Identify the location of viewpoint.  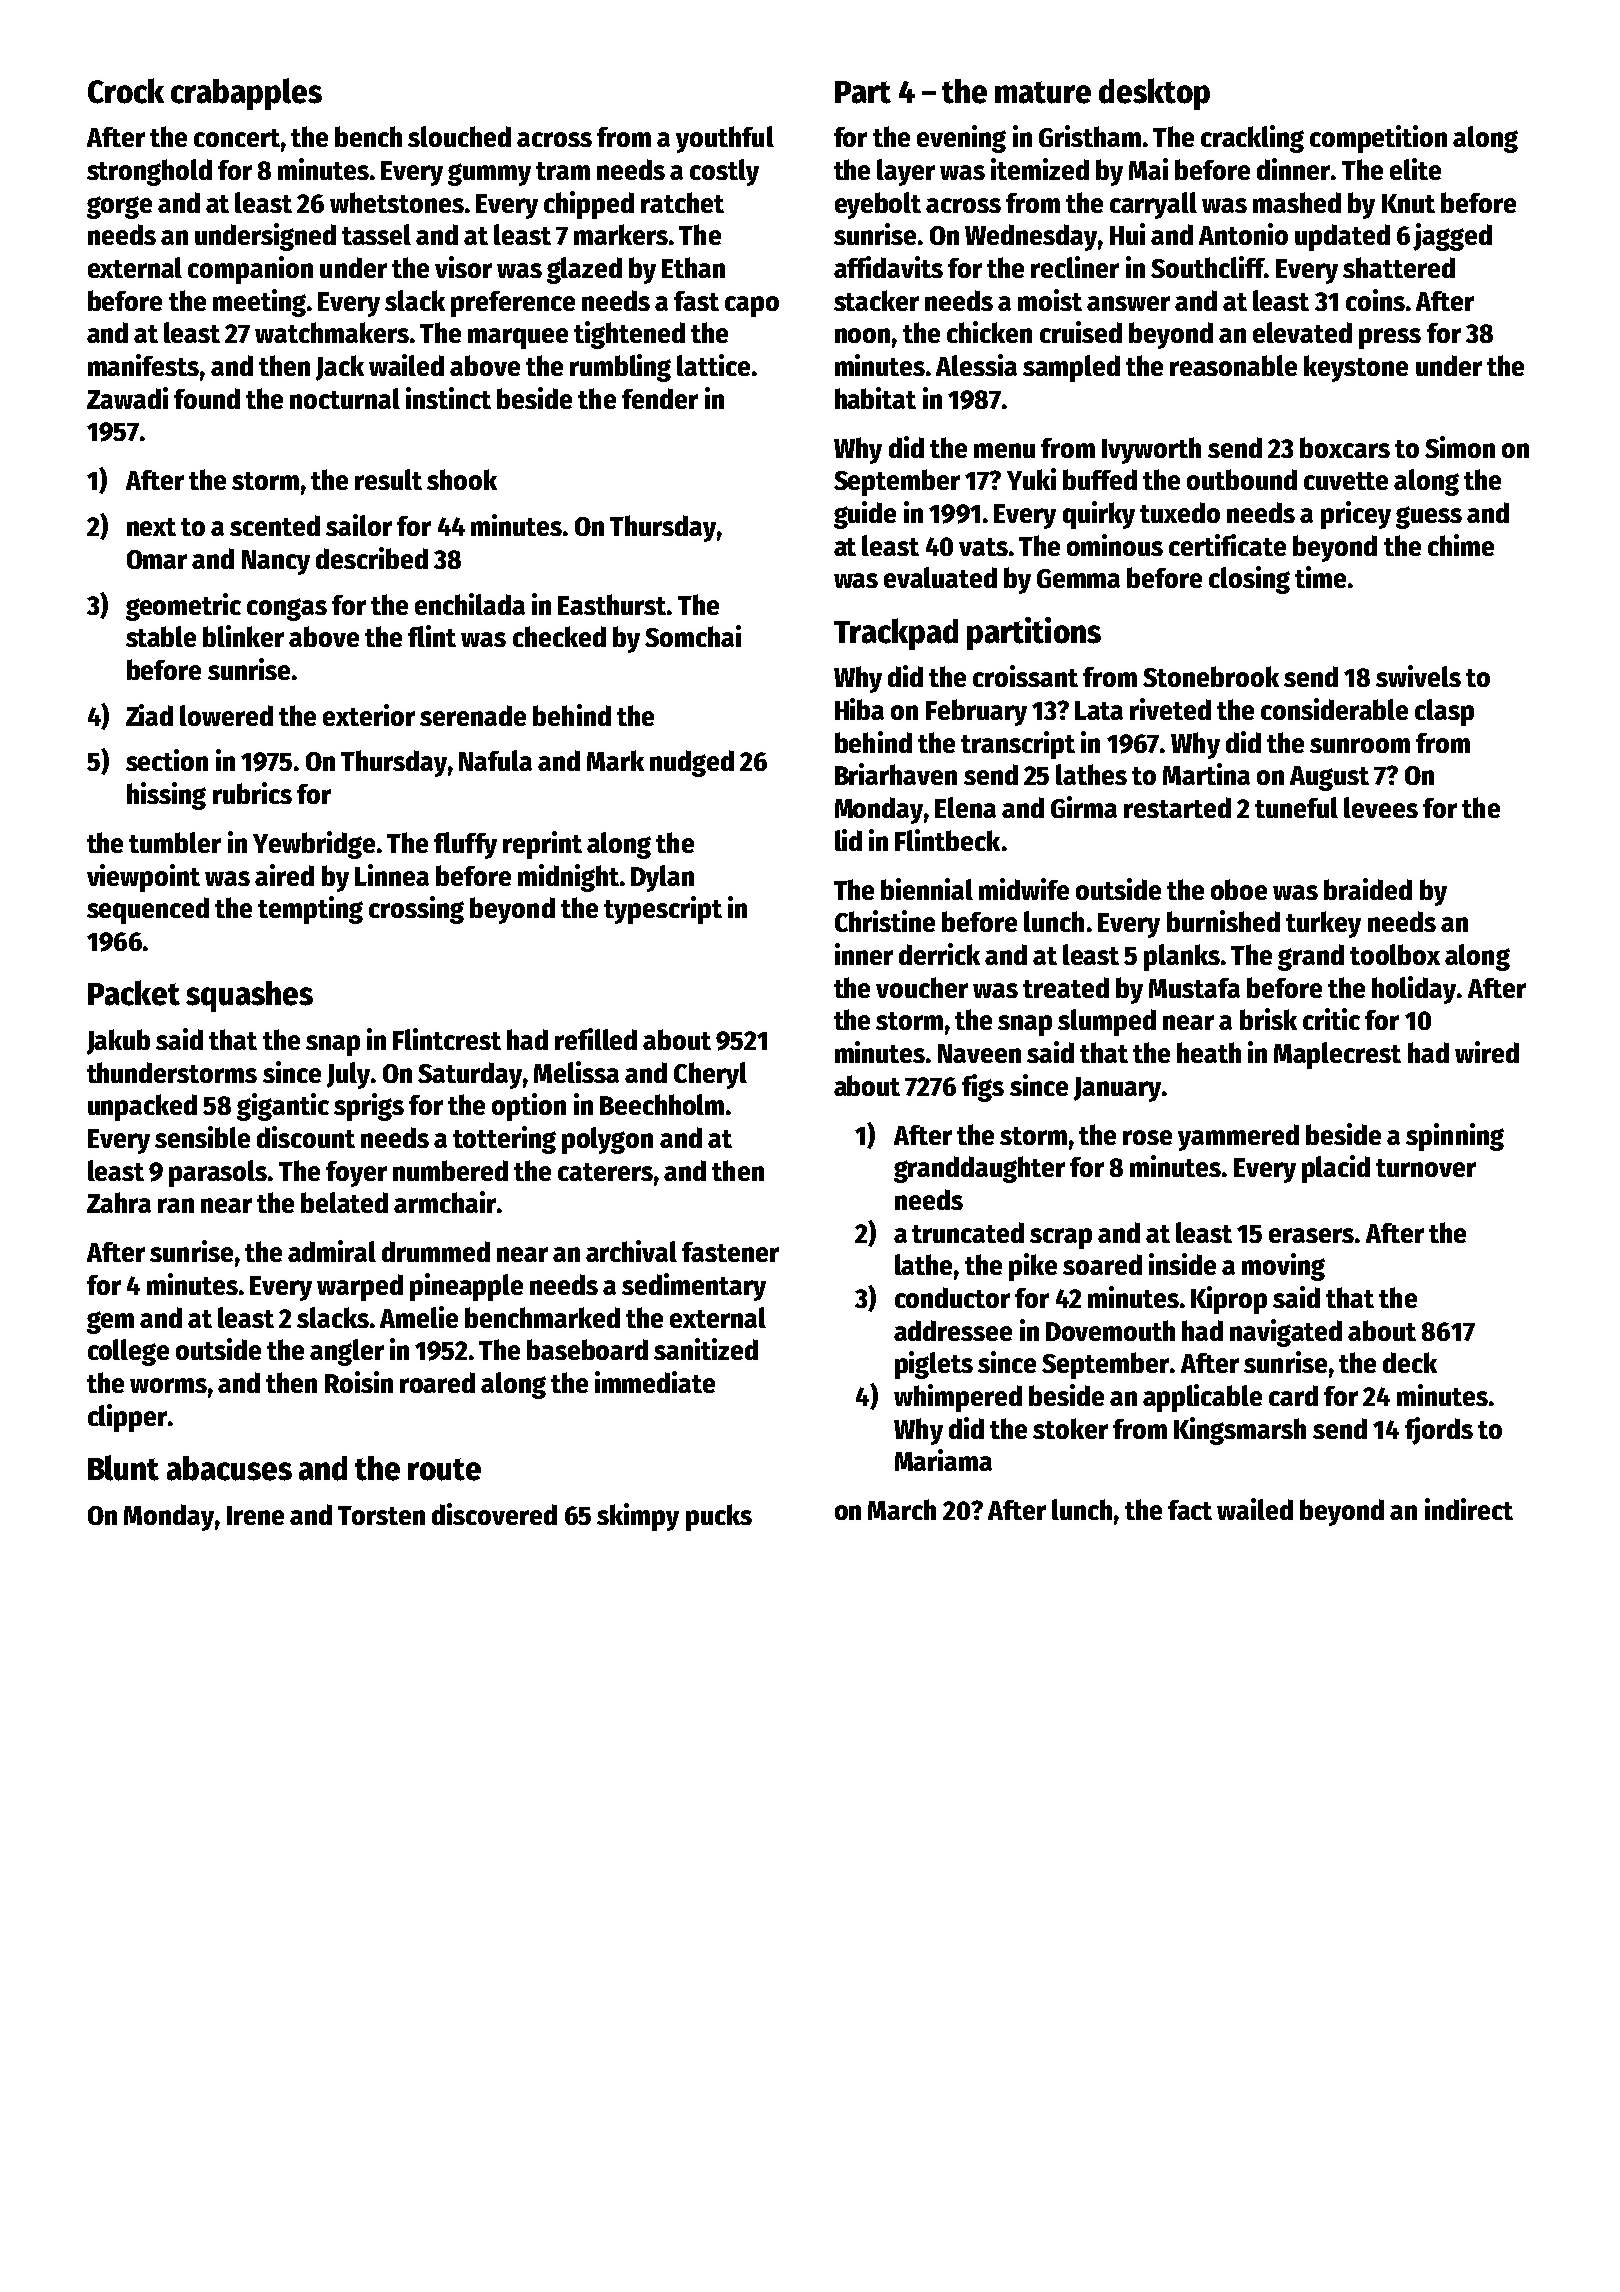
(143, 878).
